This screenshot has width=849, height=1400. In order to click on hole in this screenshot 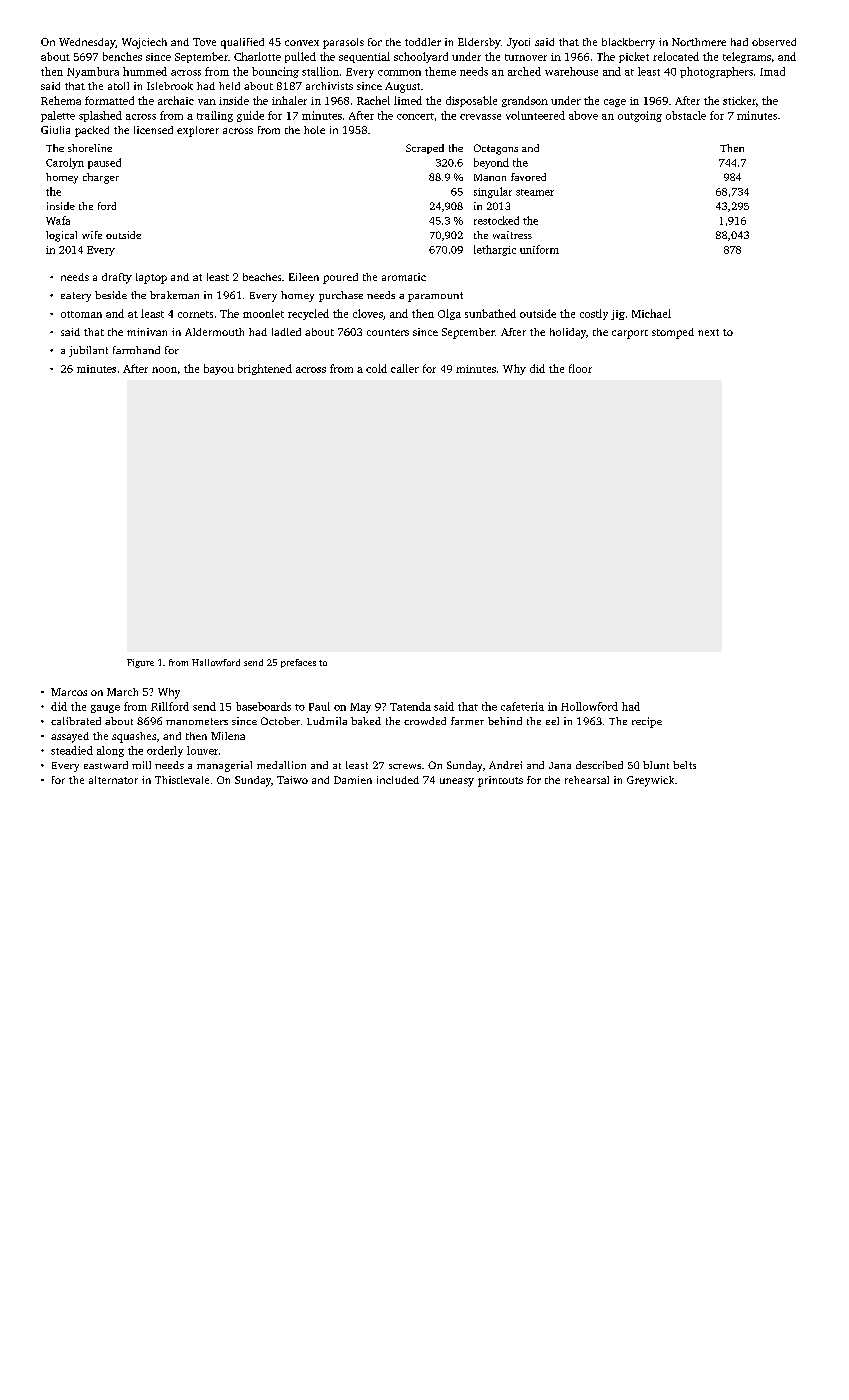, I will do `click(314, 130)`.
